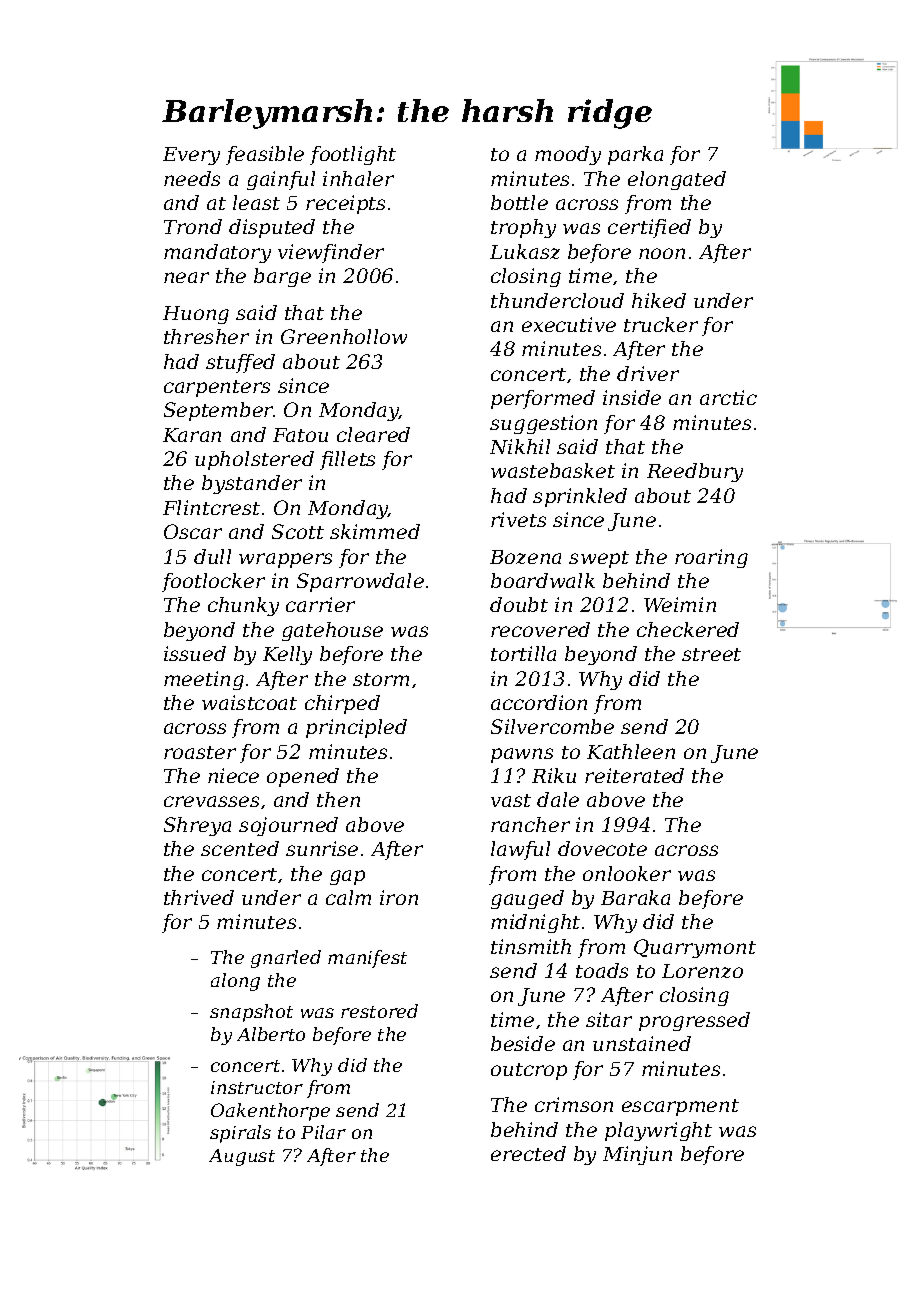 The image size is (924, 1311). What do you see at coordinates (240, 1134) in the image?
I see `spirals` at bounding box center [240, 1134].
